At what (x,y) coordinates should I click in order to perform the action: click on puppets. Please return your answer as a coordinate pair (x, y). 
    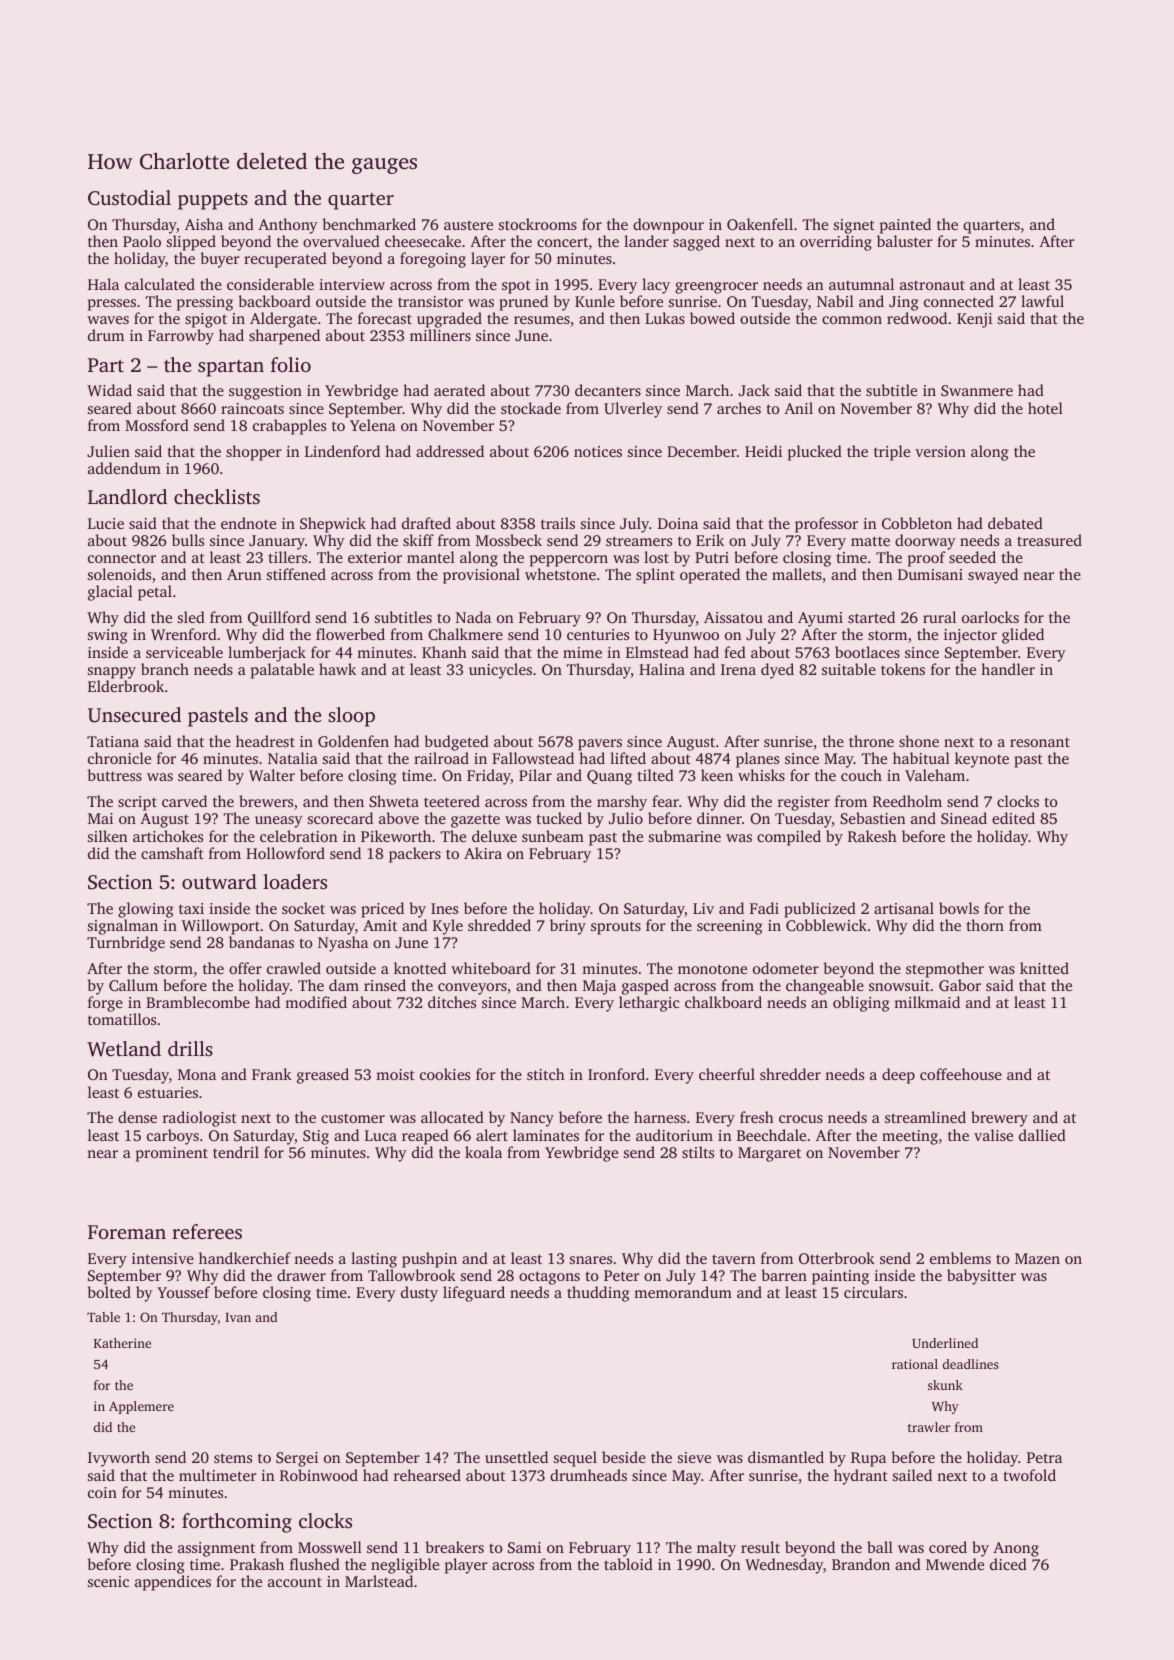
    Looking at the image, I should click on (213, 201).
